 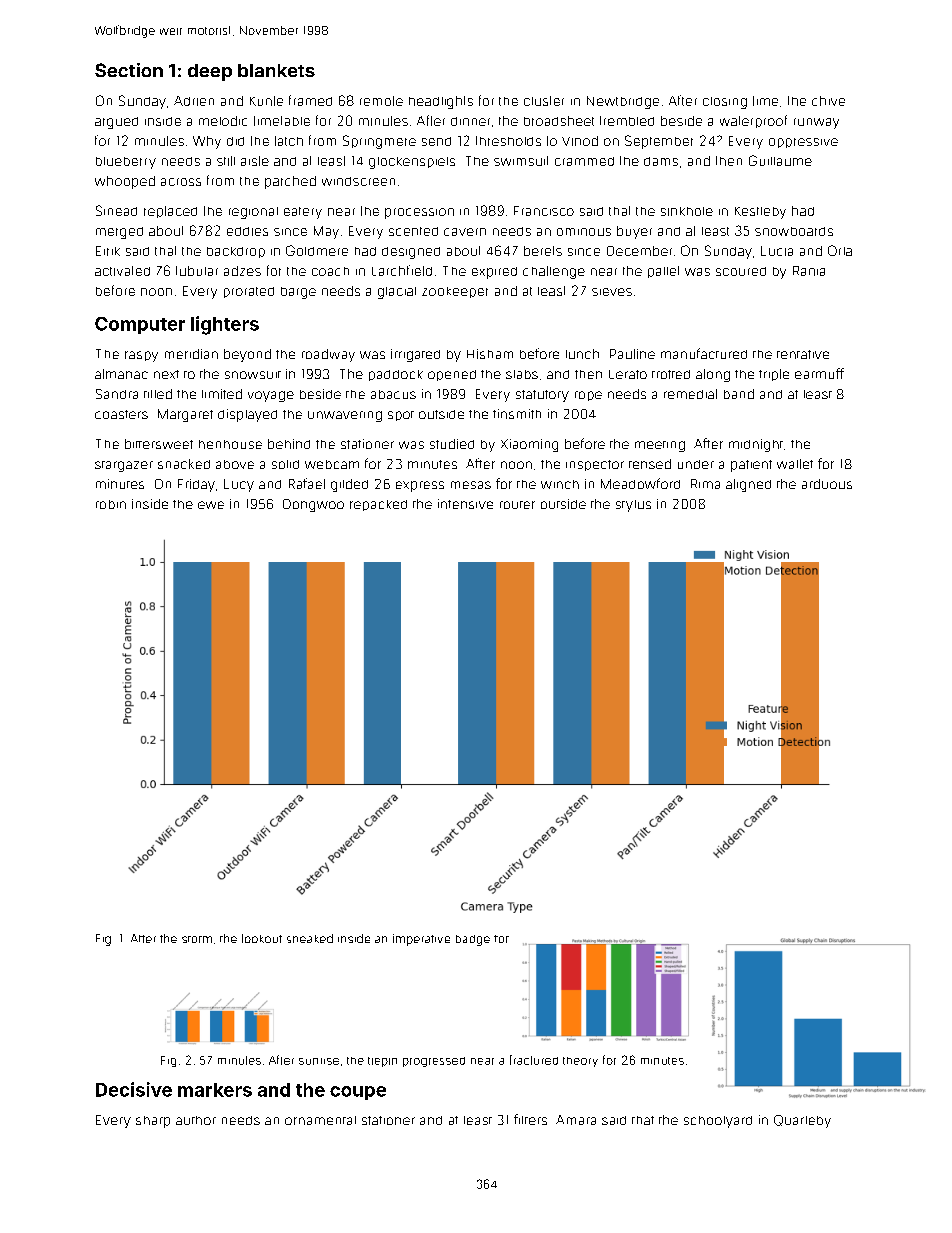 I want to click on theory, so click(x=580, y=1062).
